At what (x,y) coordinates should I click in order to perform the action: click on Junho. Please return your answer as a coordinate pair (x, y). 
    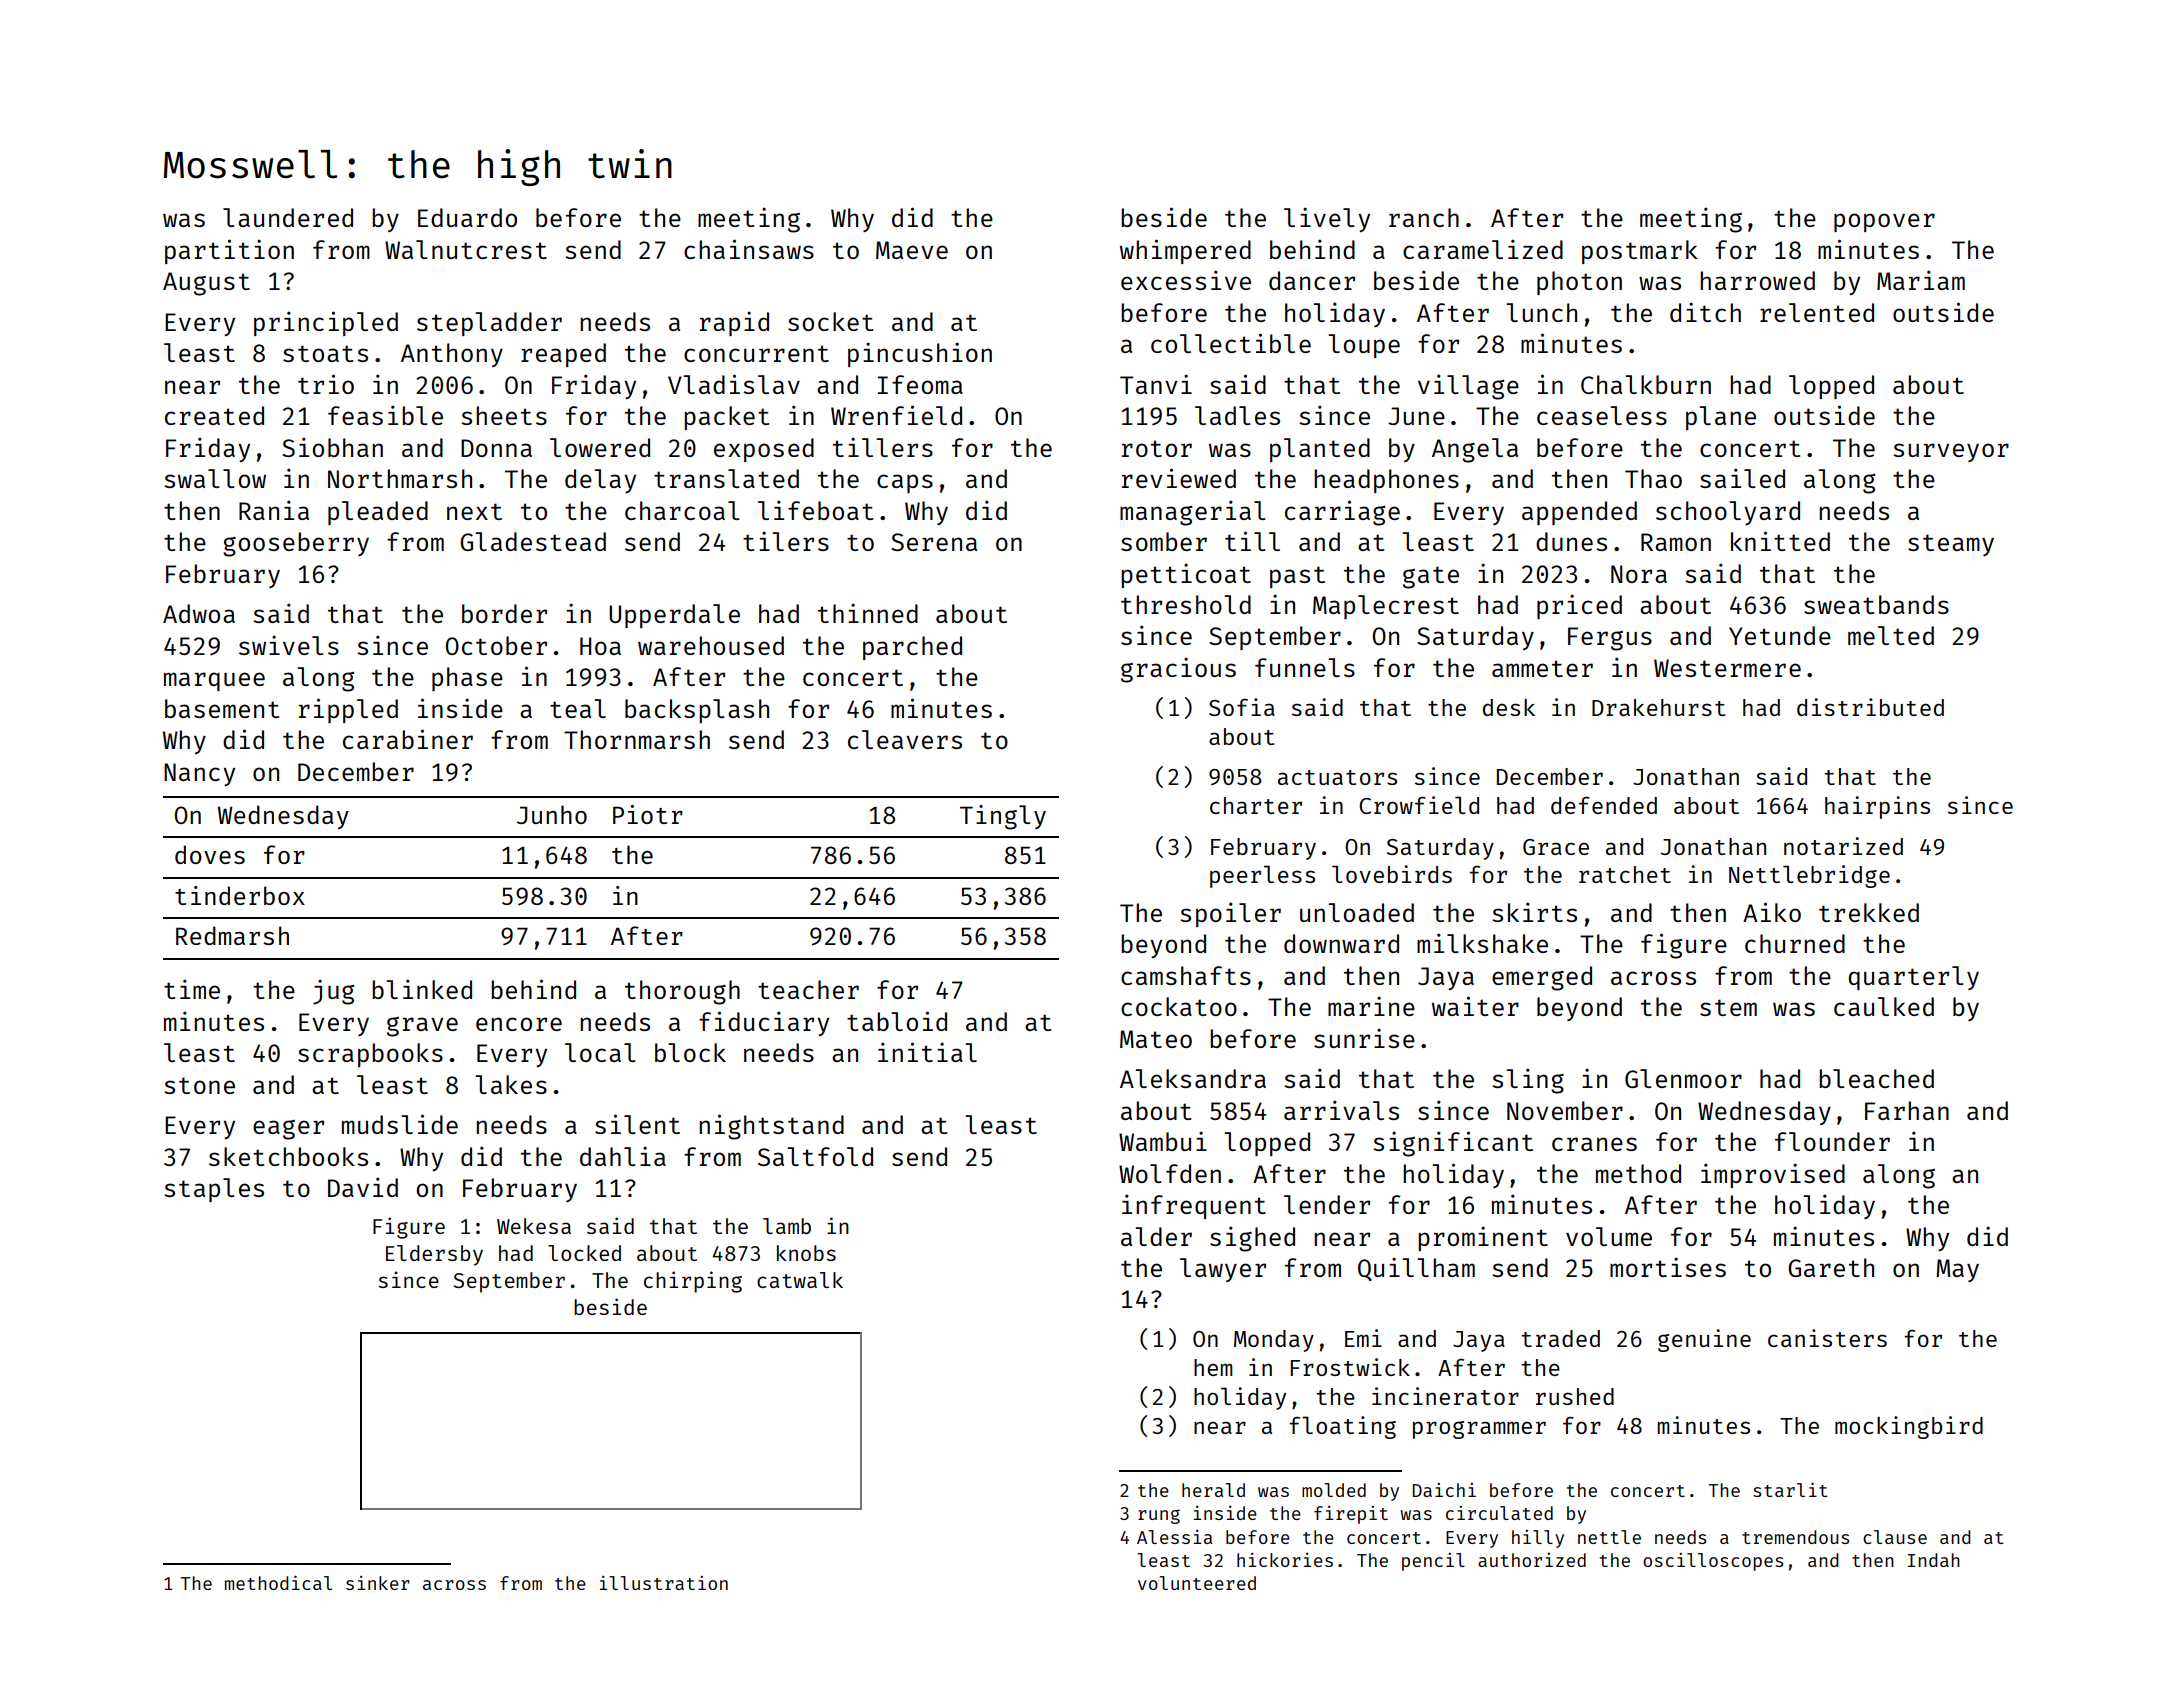
    Looking at the image, I should click on (552, 814).
